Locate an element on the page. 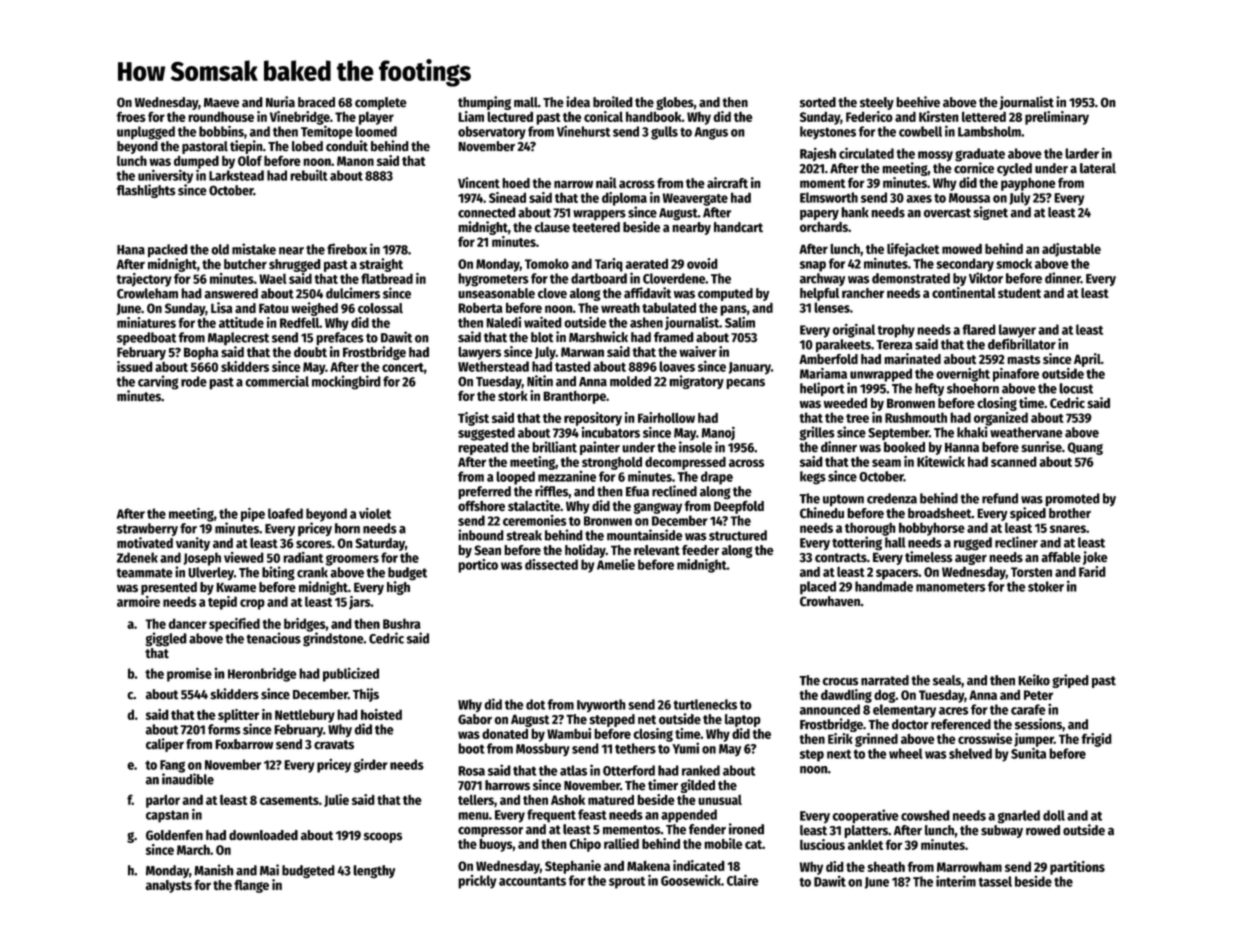 This page has height=952, width=1233. sorted is located at coordinates (818, 102).
